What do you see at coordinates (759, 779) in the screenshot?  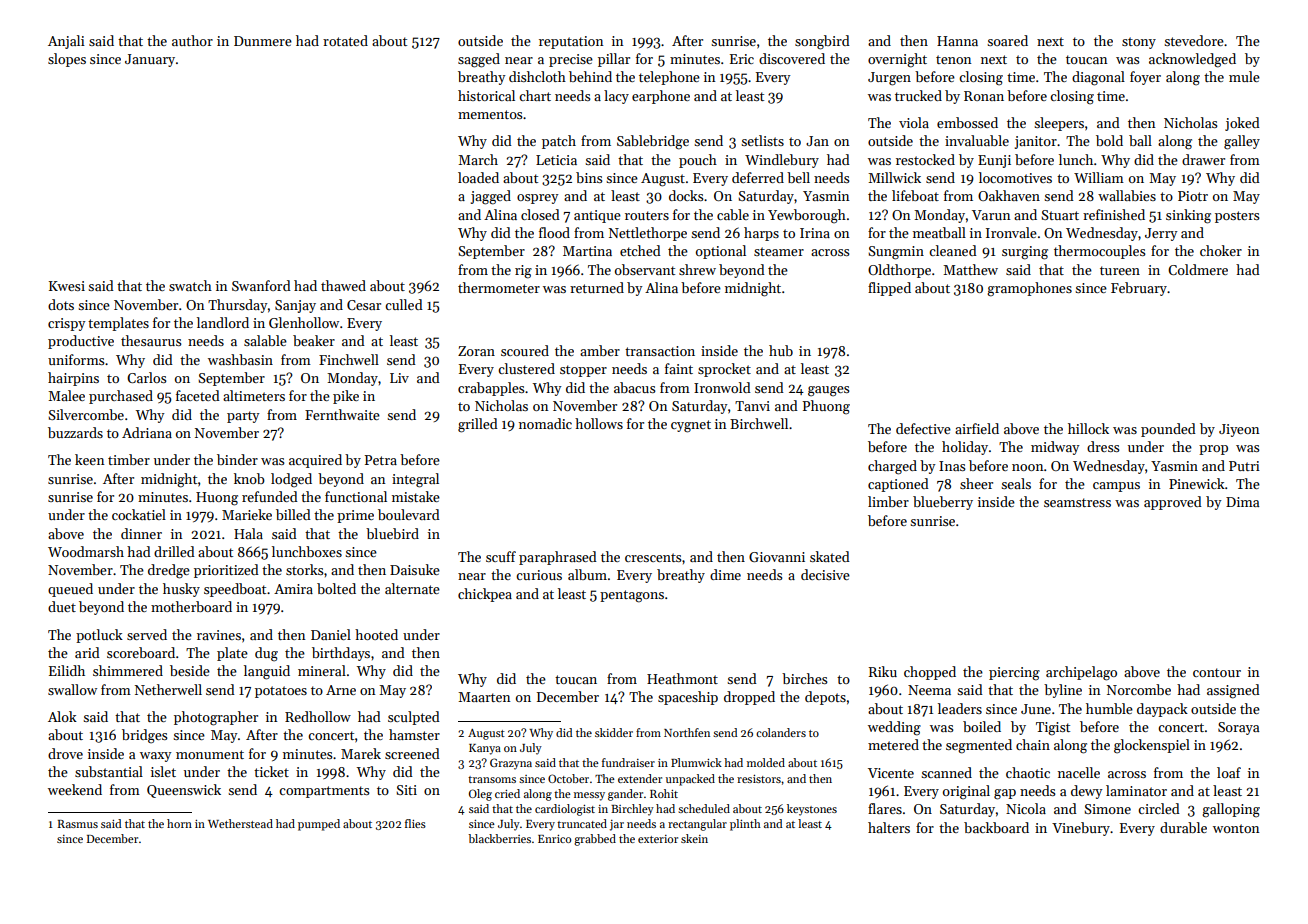 I see `resistors` at bounding box center [759, 779].
